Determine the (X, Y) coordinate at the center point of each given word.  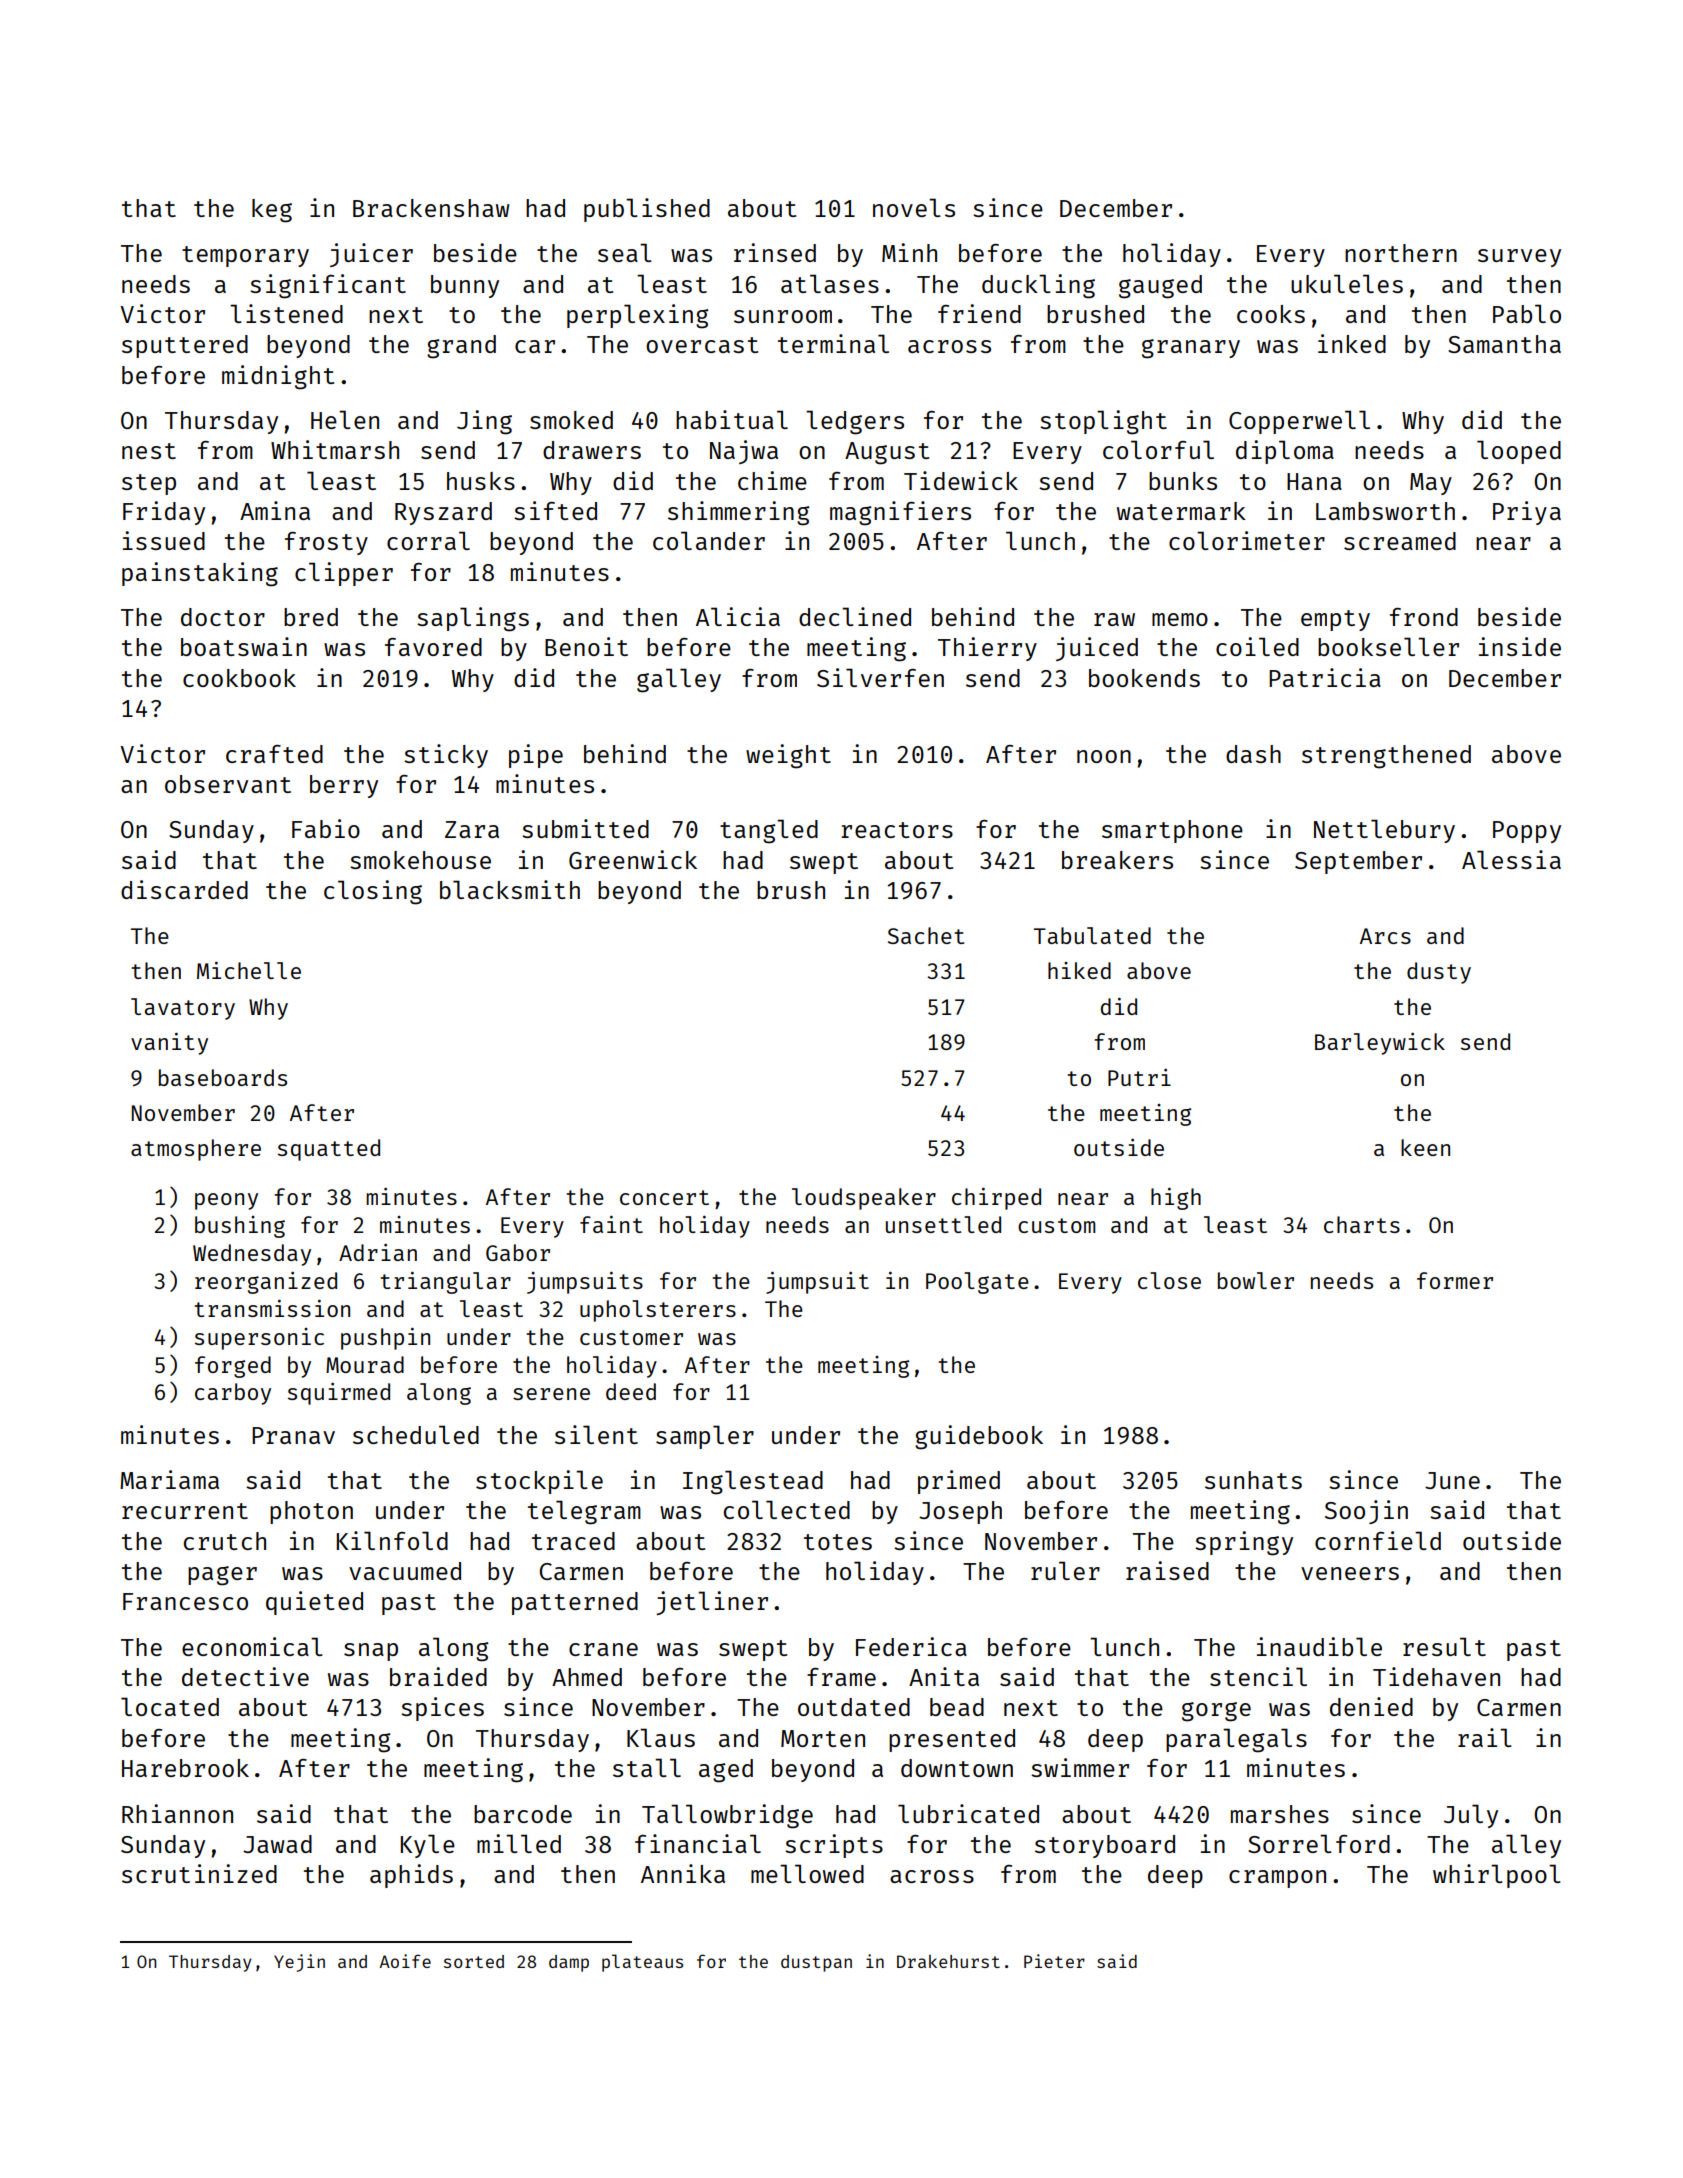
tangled (769, 831)
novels (914, 207)
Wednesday (252, 1255)
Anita (944, 1676)
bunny (465, 286)
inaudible (1319, 1646)
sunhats (1253, 1480)
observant (228, 784)
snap (371, 1652)
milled (519, 1843)
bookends (1144, 678)
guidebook (979, 1437)
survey (1519, 258)
